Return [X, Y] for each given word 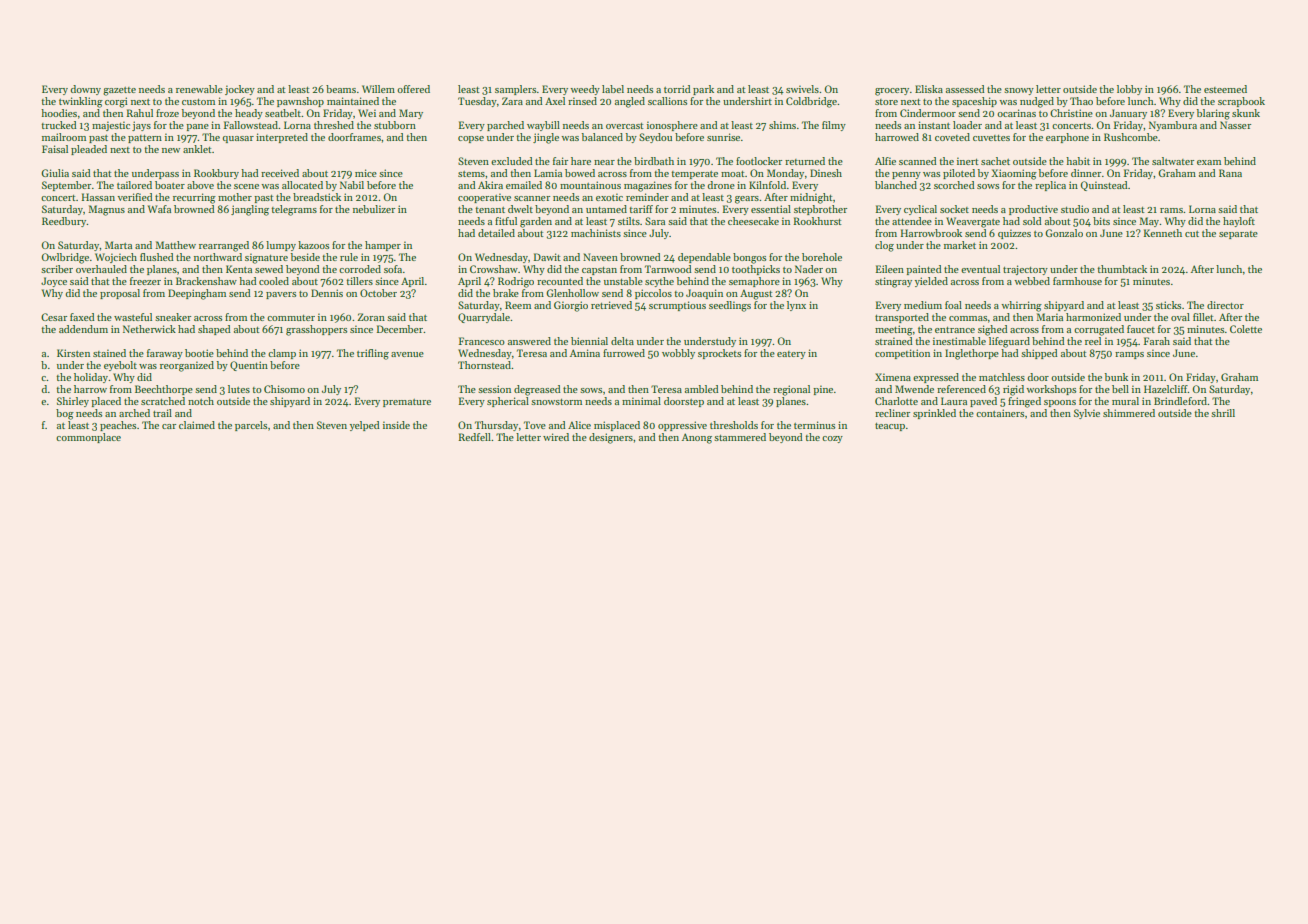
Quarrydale [484, 318]
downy [85, 90]
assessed [965, 89]
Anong [697, 438]
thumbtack [1122, 269]
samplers [515, 90]
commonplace [88, 438]
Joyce [54, 282]
